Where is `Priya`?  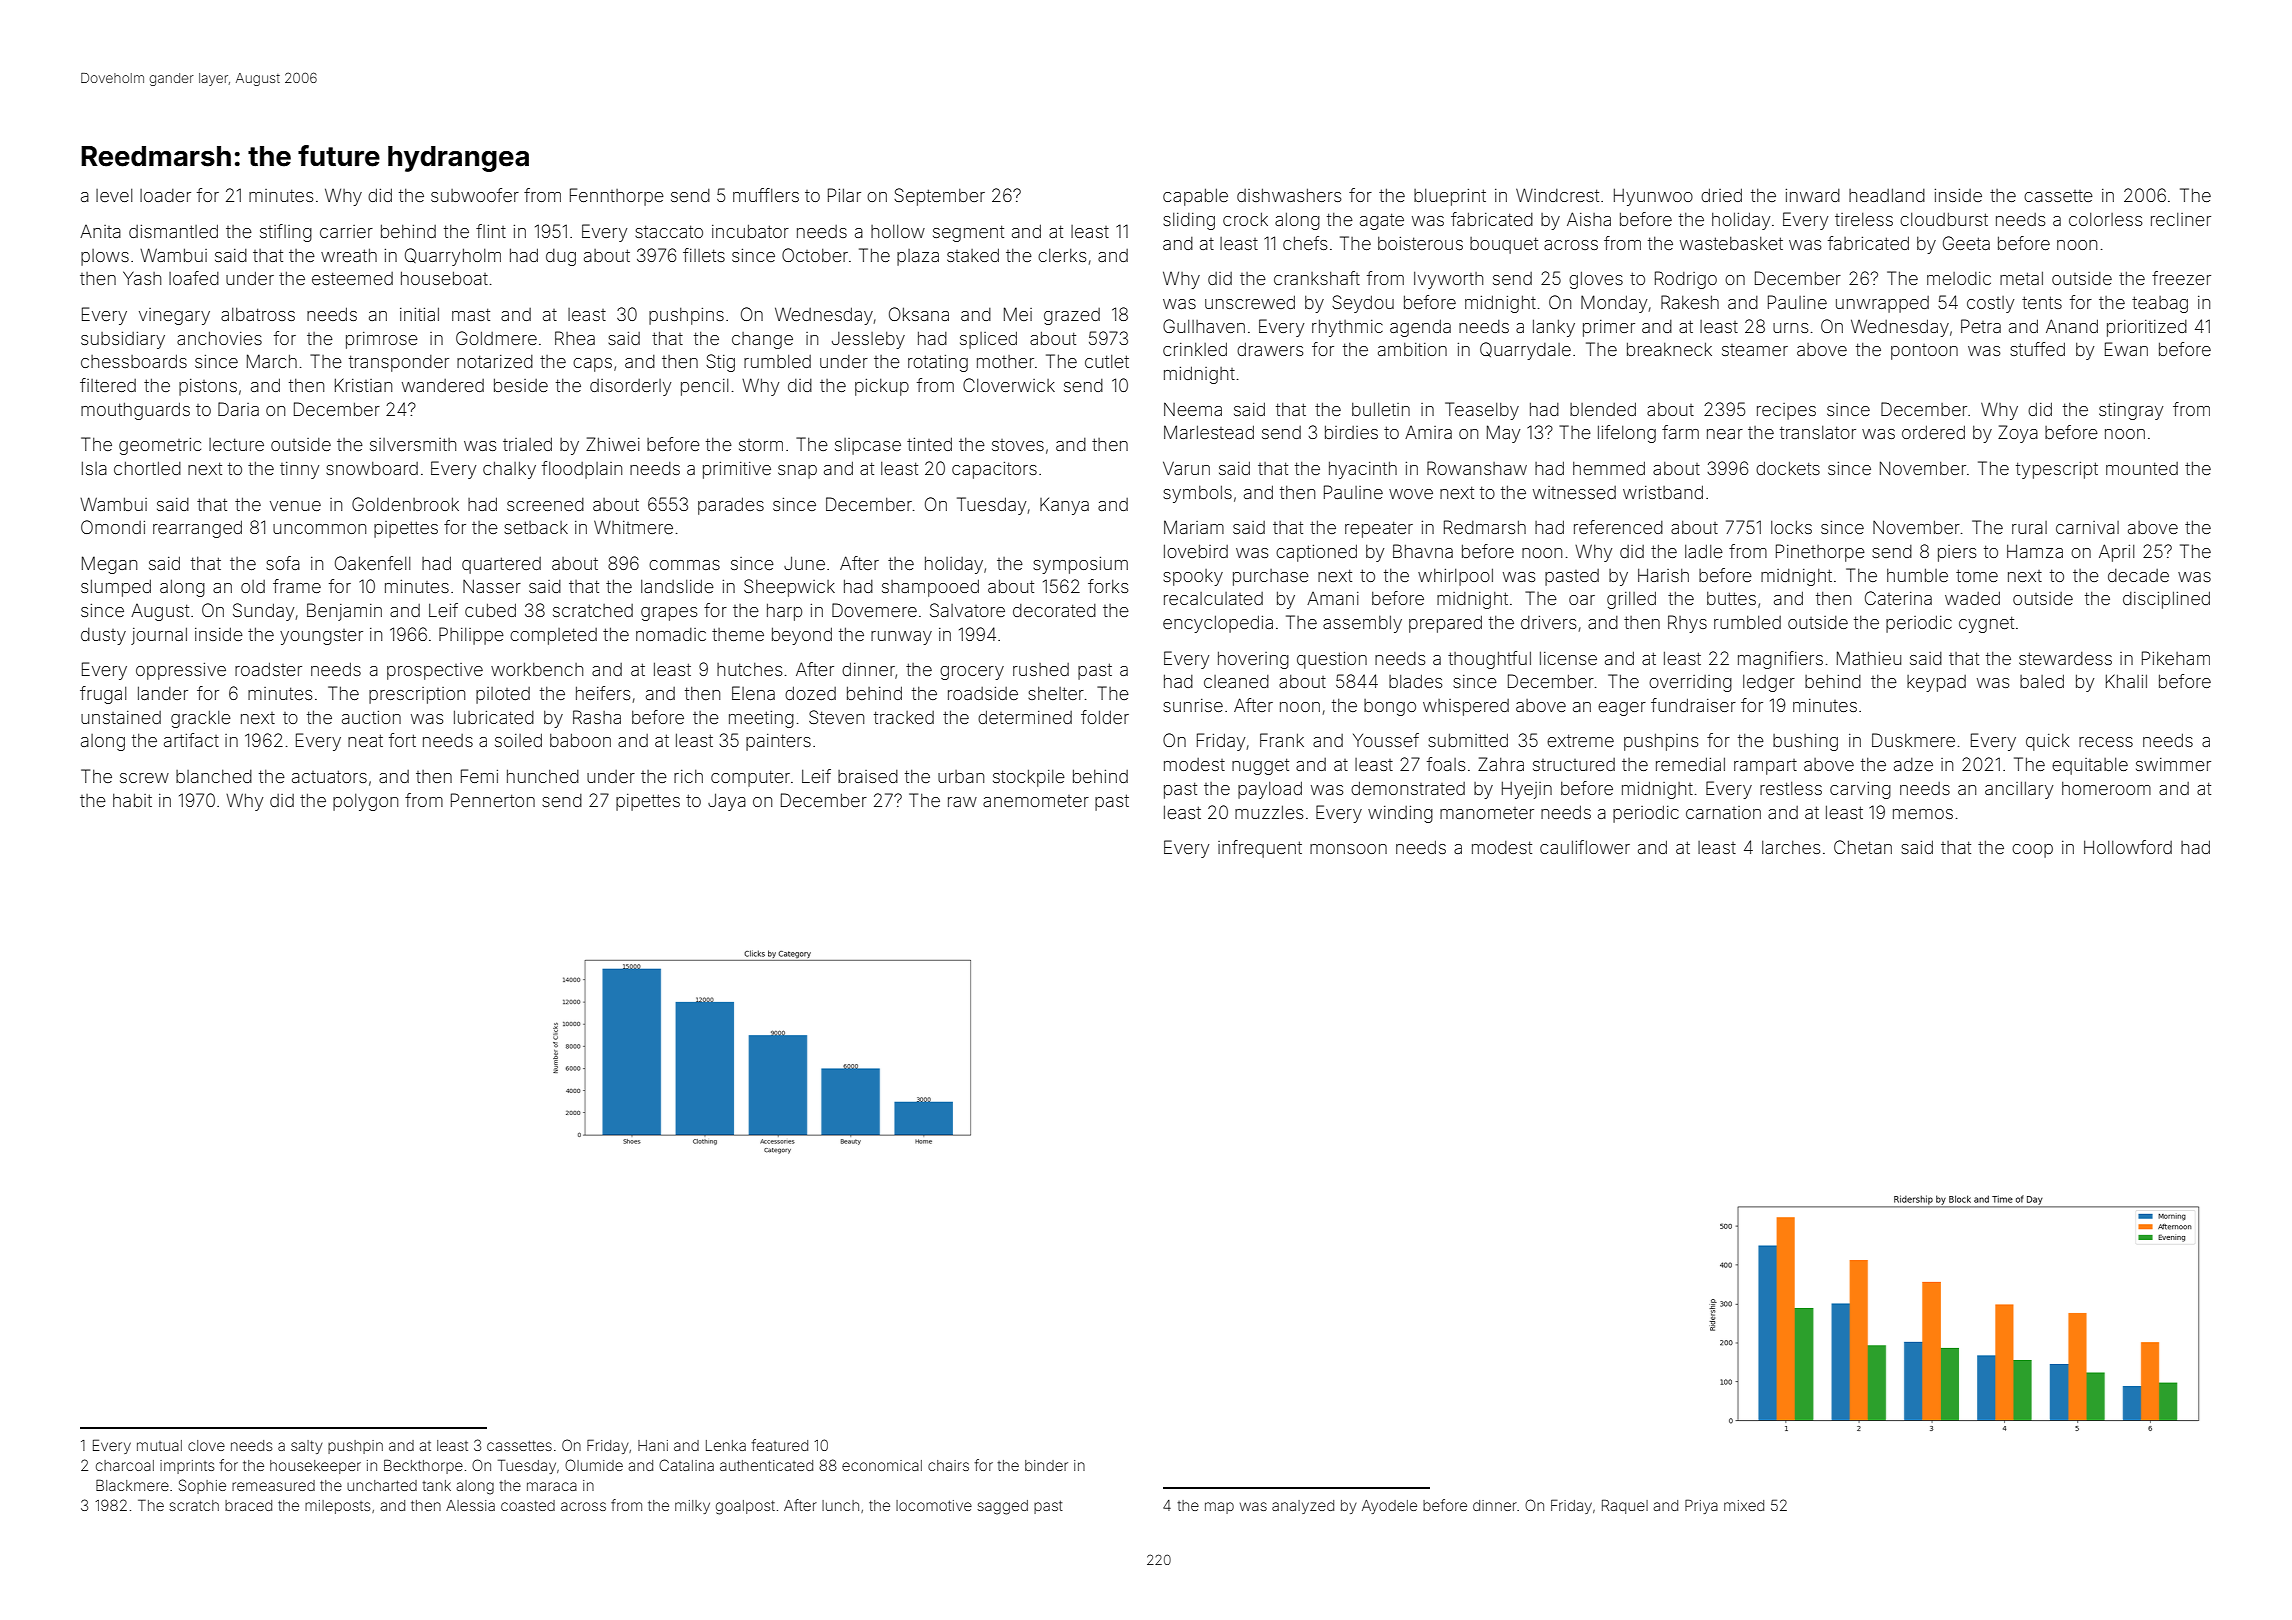 Priya is located at coordinates (1701, 1506).
